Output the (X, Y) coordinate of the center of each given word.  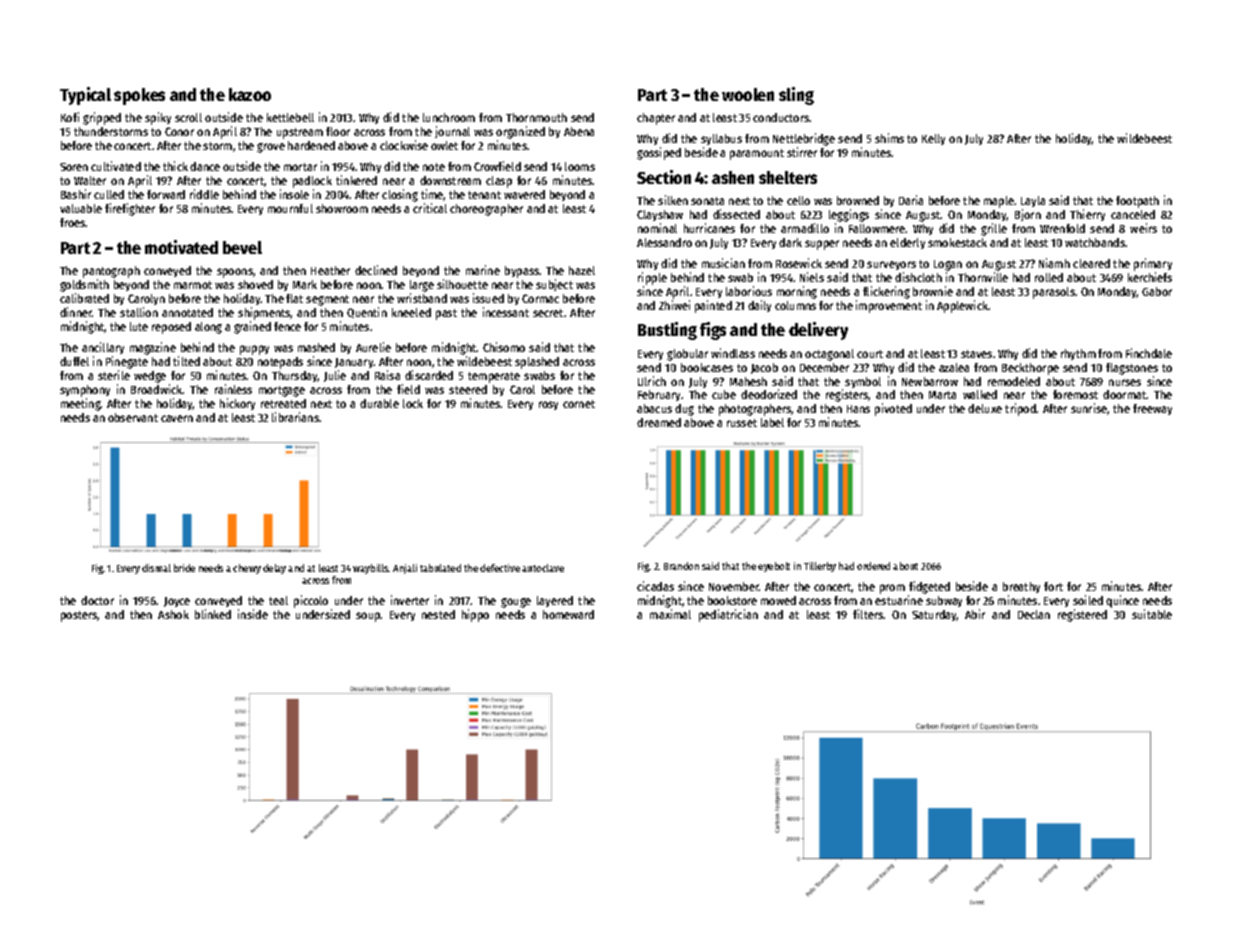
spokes (139, 96)
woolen (748, 94)
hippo (475, 615)
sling (796, 96)
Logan (948, 265)
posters (79, 616)
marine (483, 270)
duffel (74, 361)
